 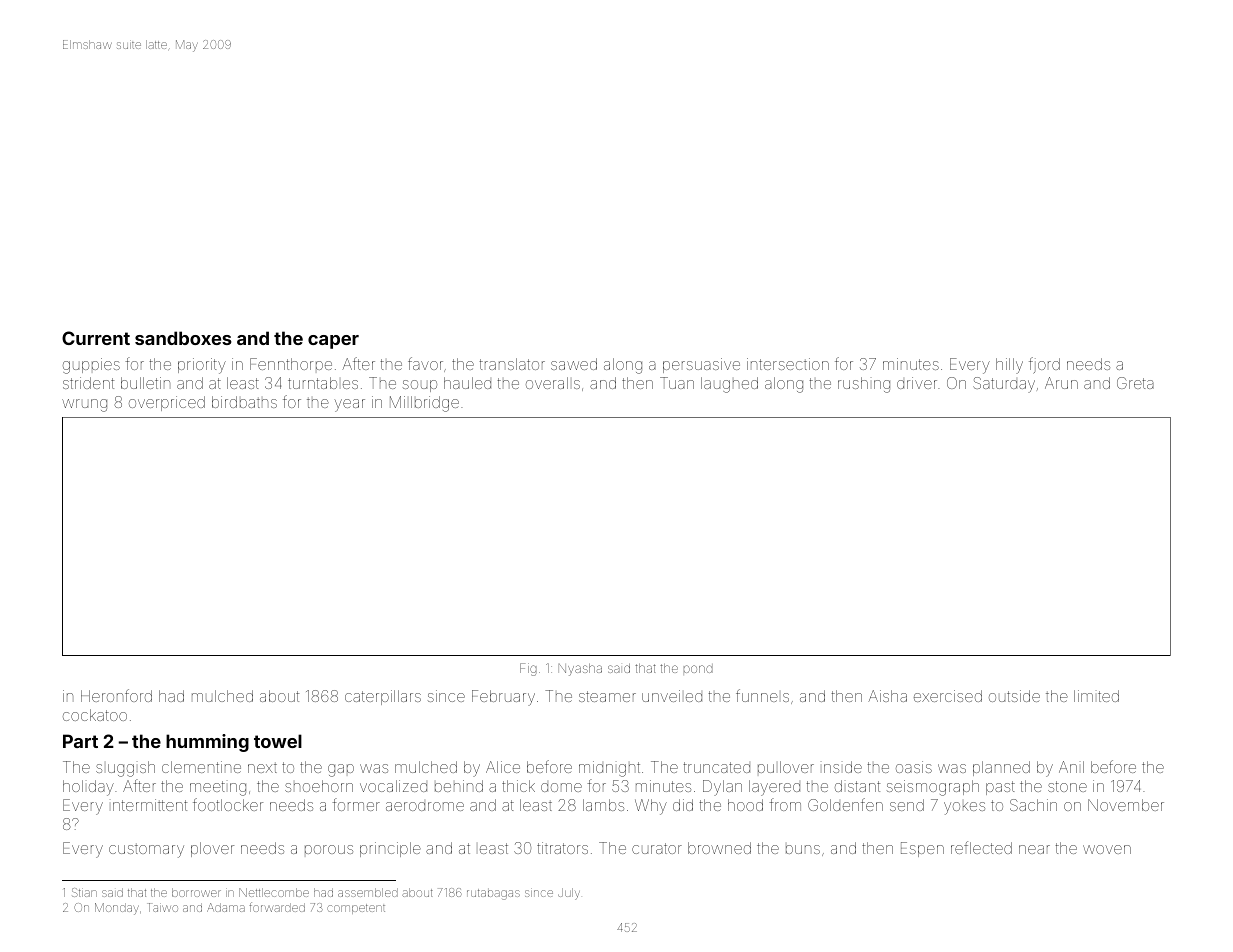 What do you see at coordinates (569, 894) in the document?
I see `July` at bounding box center [569, 894].
